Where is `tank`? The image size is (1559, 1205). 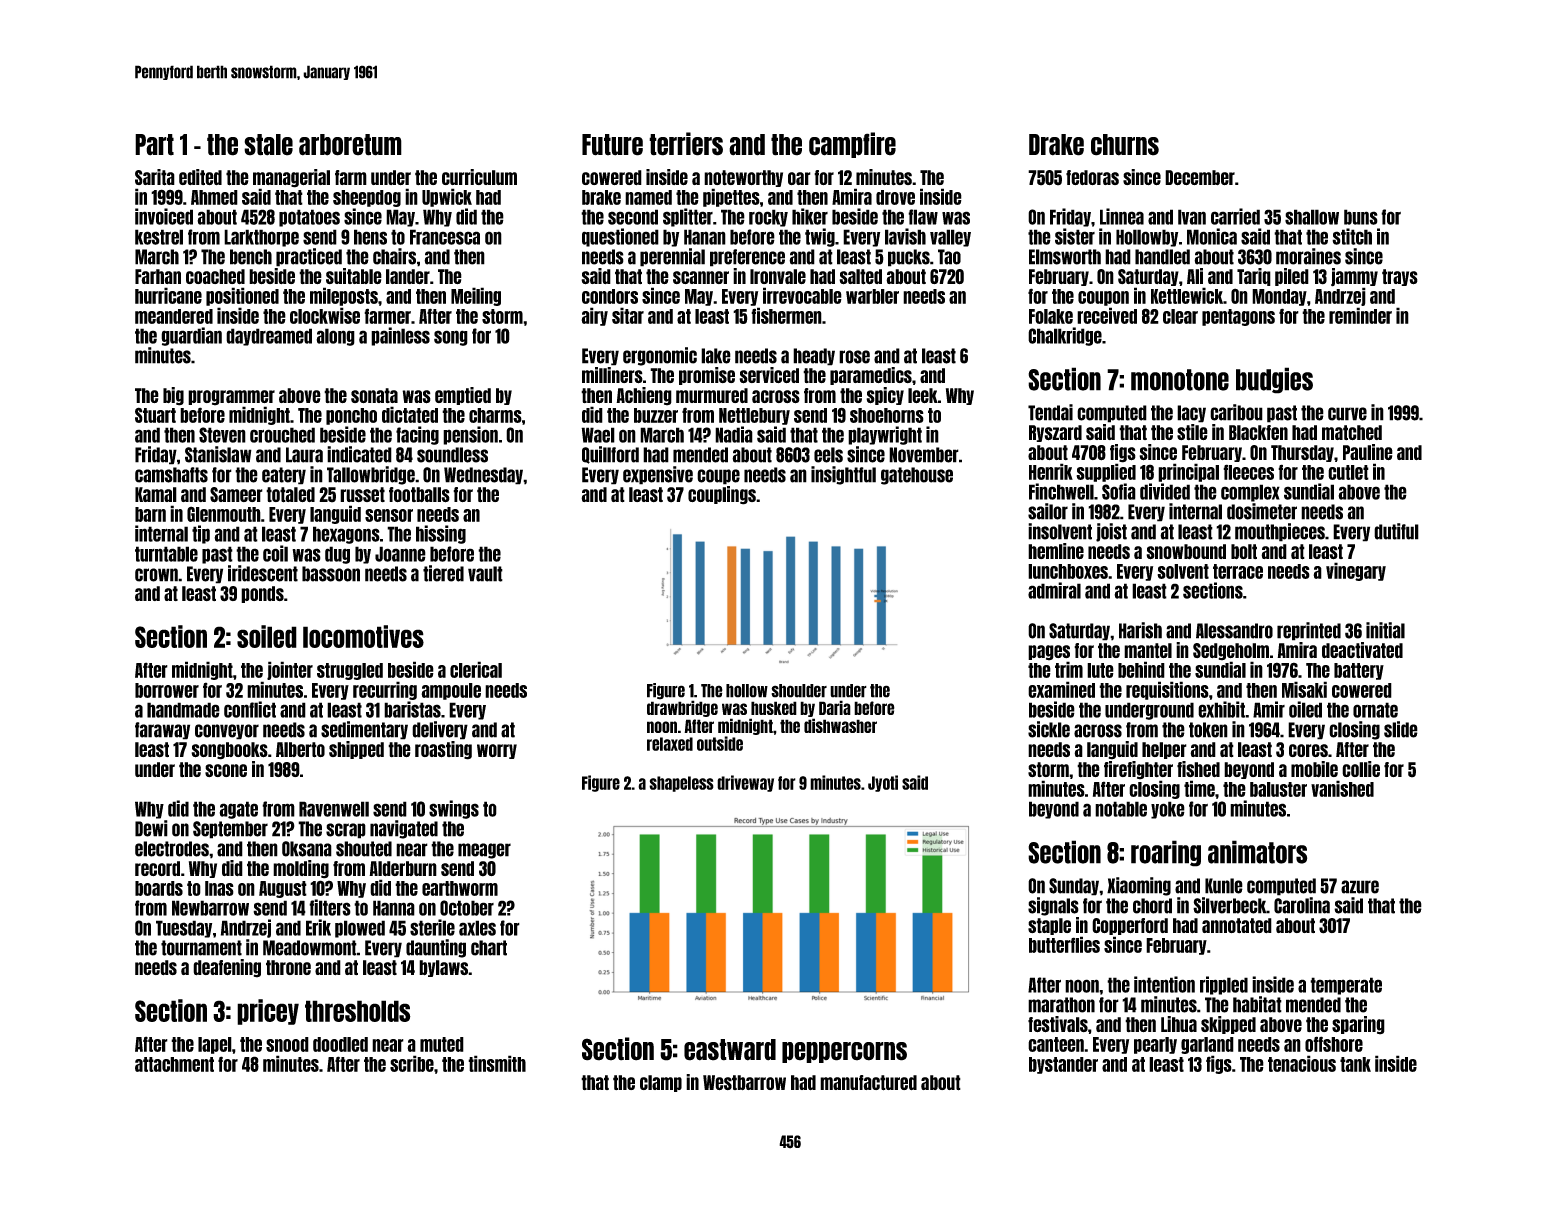
tank is located at coordinates (1355, 1064).
